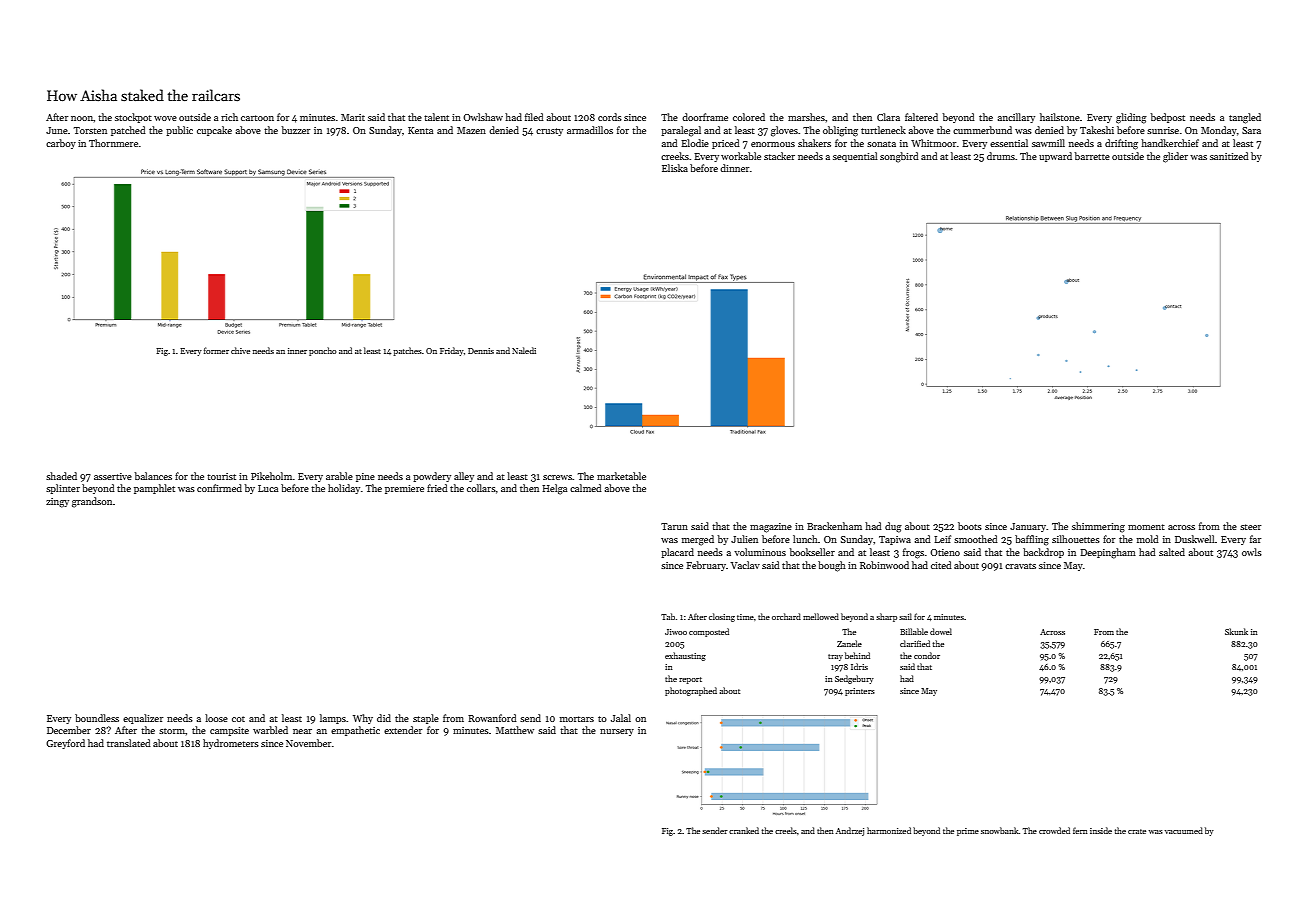 This document has width=1308, height=924. What do you see at coordinates (1092, 156) in the document?
I see `barrette` at bounding box center [1092, 156].
